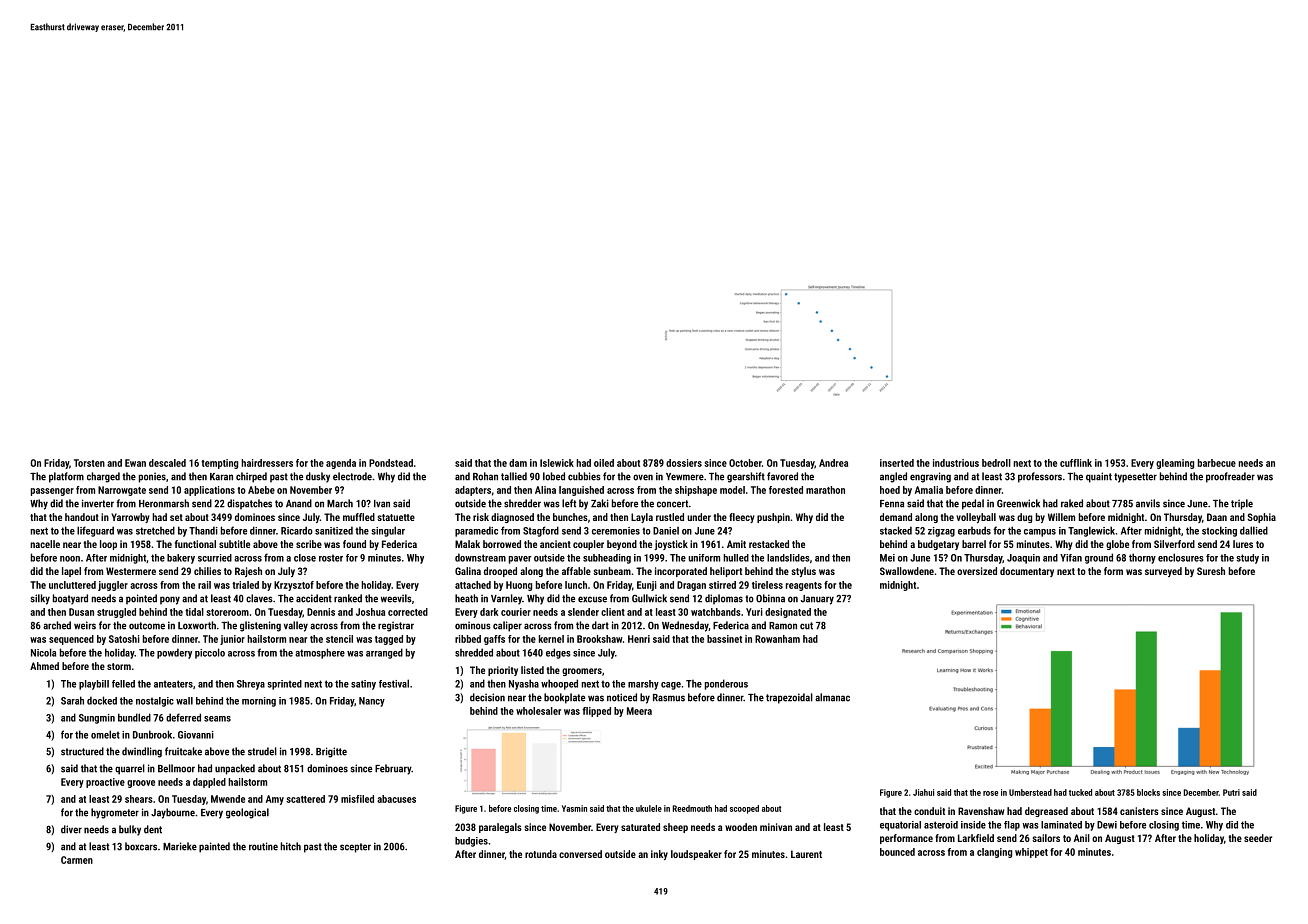 This screenshot has width=1308, height=924. Describe the element at coordinates (473, 491) in the screenshot. I see `adapters` at that location.
